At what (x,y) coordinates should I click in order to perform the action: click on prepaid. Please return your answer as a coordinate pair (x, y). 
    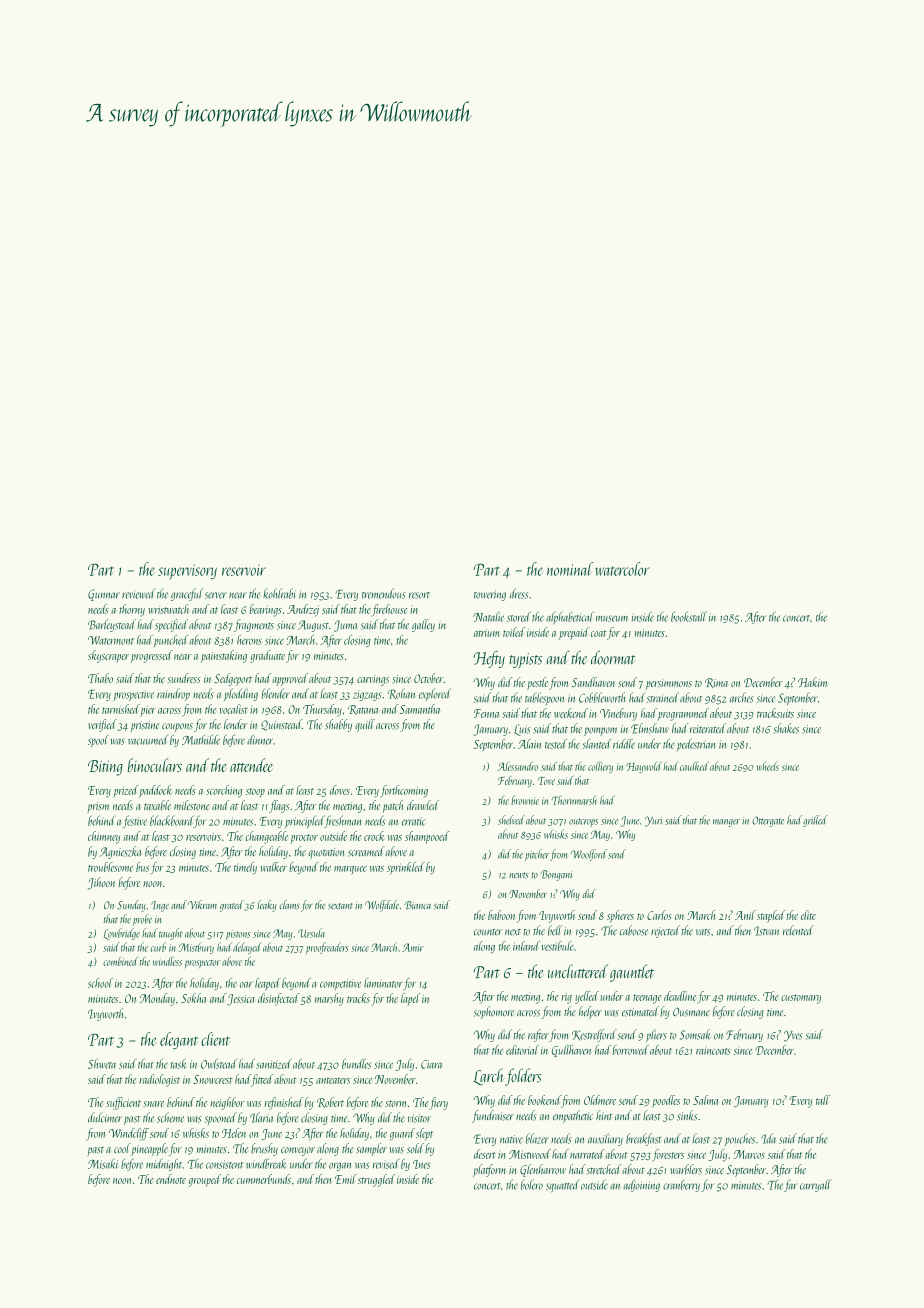
    Looking at the image, I should click on (574, 633).
